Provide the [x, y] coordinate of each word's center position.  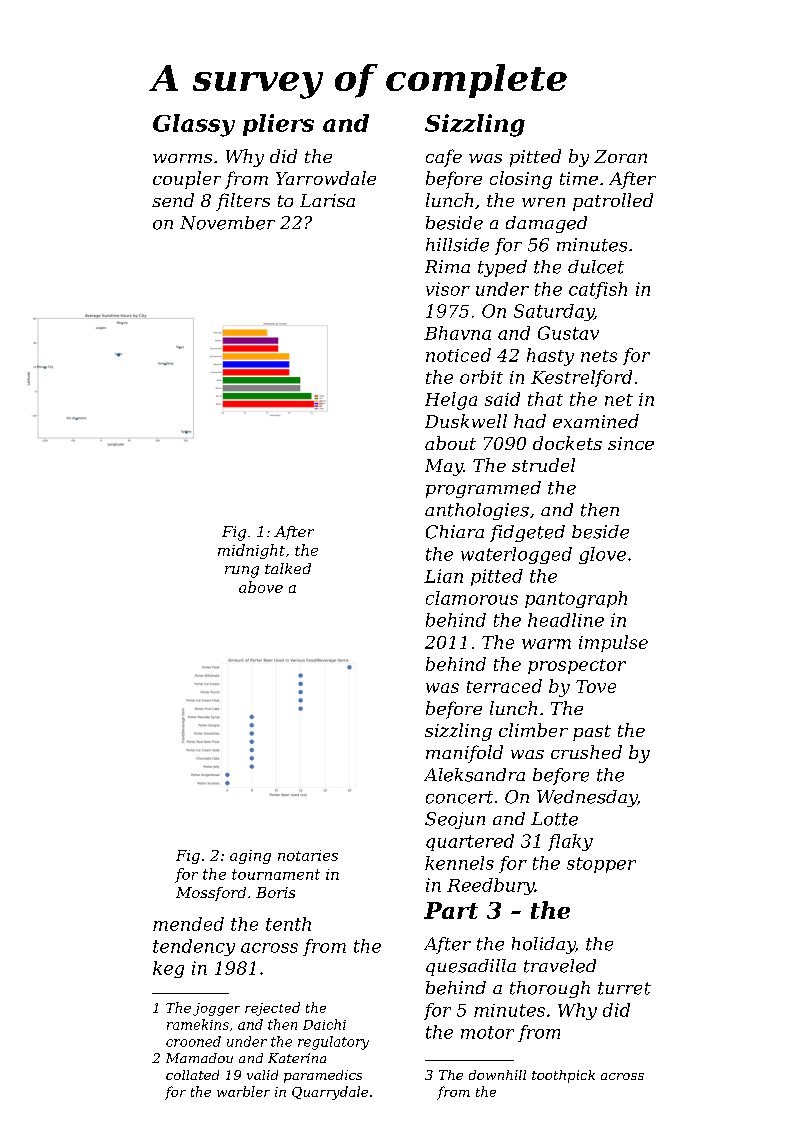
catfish [598, 290]
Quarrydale [330, 1093]
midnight [251, 551]
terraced [504, 686]
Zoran [620, 156]
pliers [278, 125]
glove [602, 555]
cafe [444, 158]
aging [250, 857]
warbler [243, 1091]
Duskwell [466, 421]
